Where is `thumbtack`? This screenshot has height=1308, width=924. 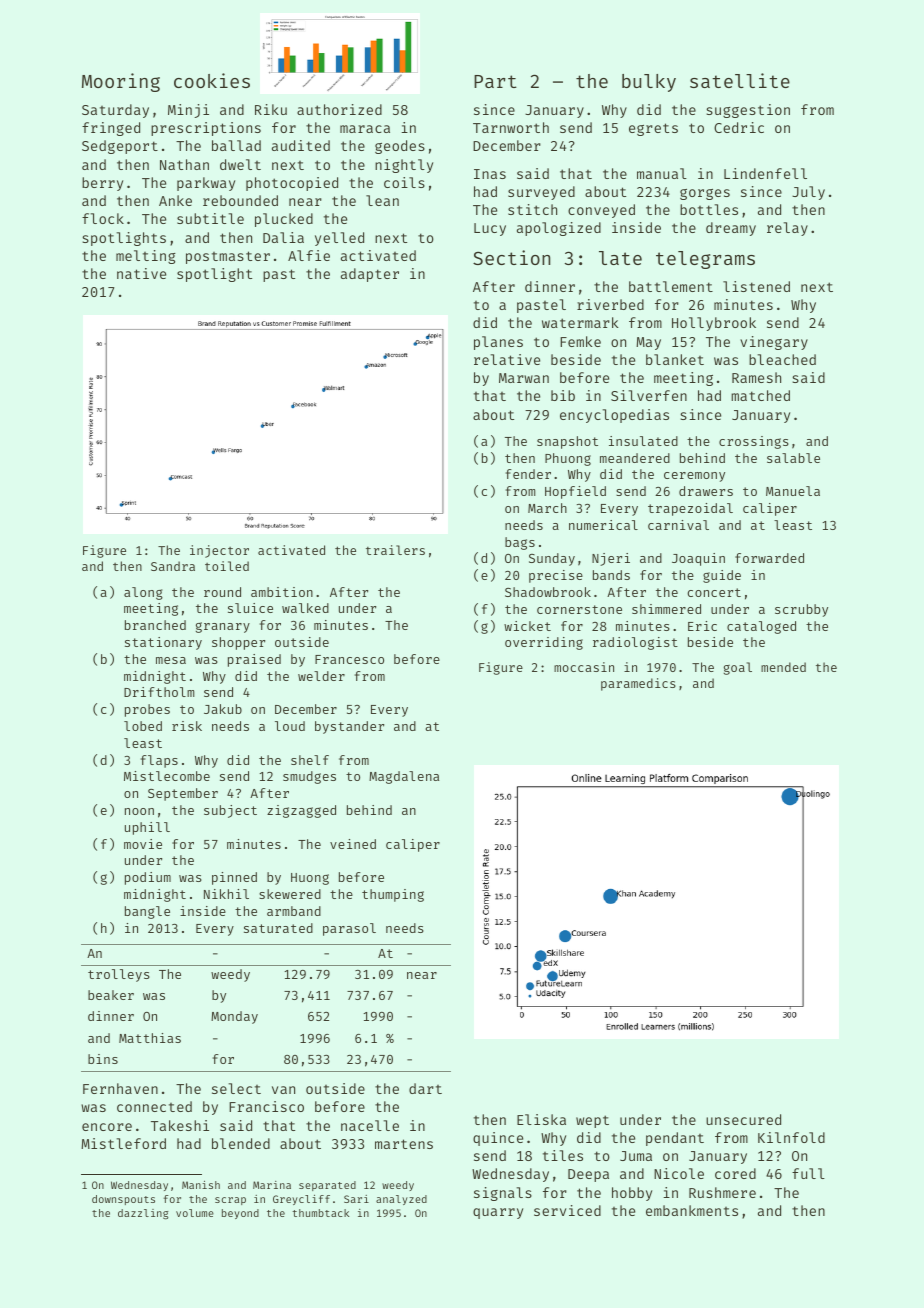
thumbtack is located at coordinates (320, 1213).
